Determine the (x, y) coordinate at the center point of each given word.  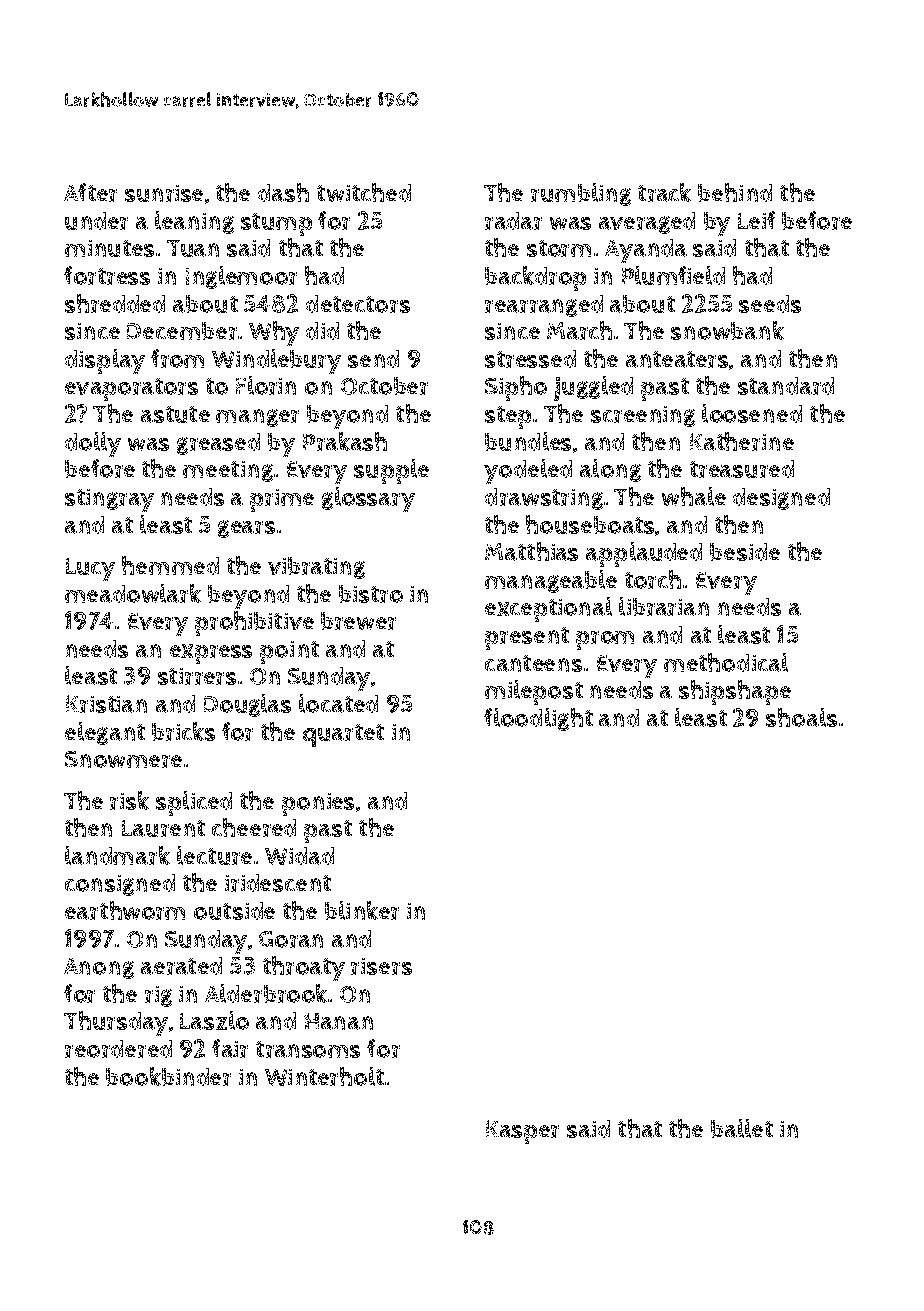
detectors (358, 304)
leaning (194, 222)
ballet (742, 1128)
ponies (318, 804)
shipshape (735, 692)
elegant (105, 733)
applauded (644, 554)
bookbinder (168, 1076)
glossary (368, 499)
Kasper (522, 1132)
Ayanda (646, 251)
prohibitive (254, 623)
